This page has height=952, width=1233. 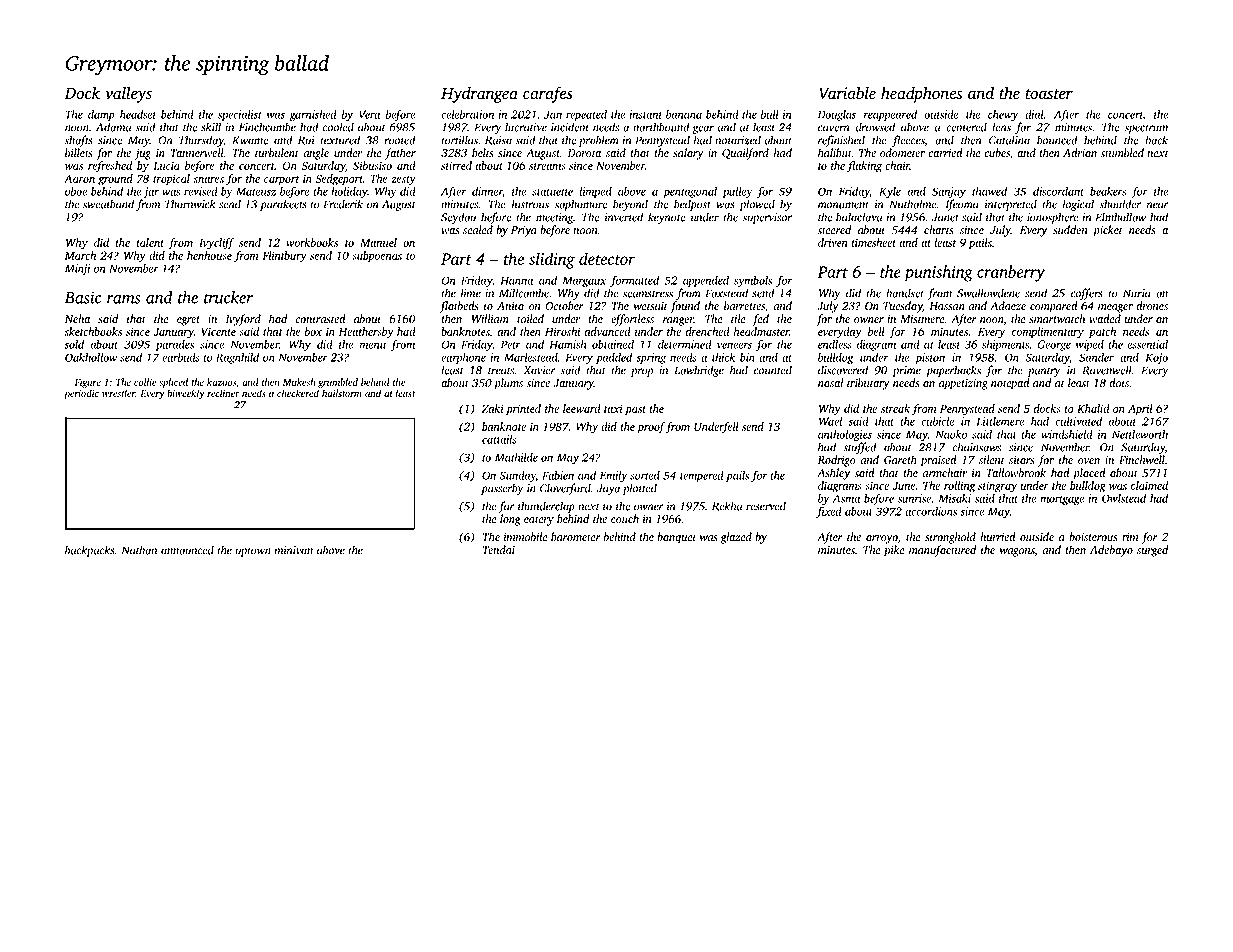 What do you see at coordinates (1140, 410) in the page?
I see `April` at bounding box center [1140, 410].
